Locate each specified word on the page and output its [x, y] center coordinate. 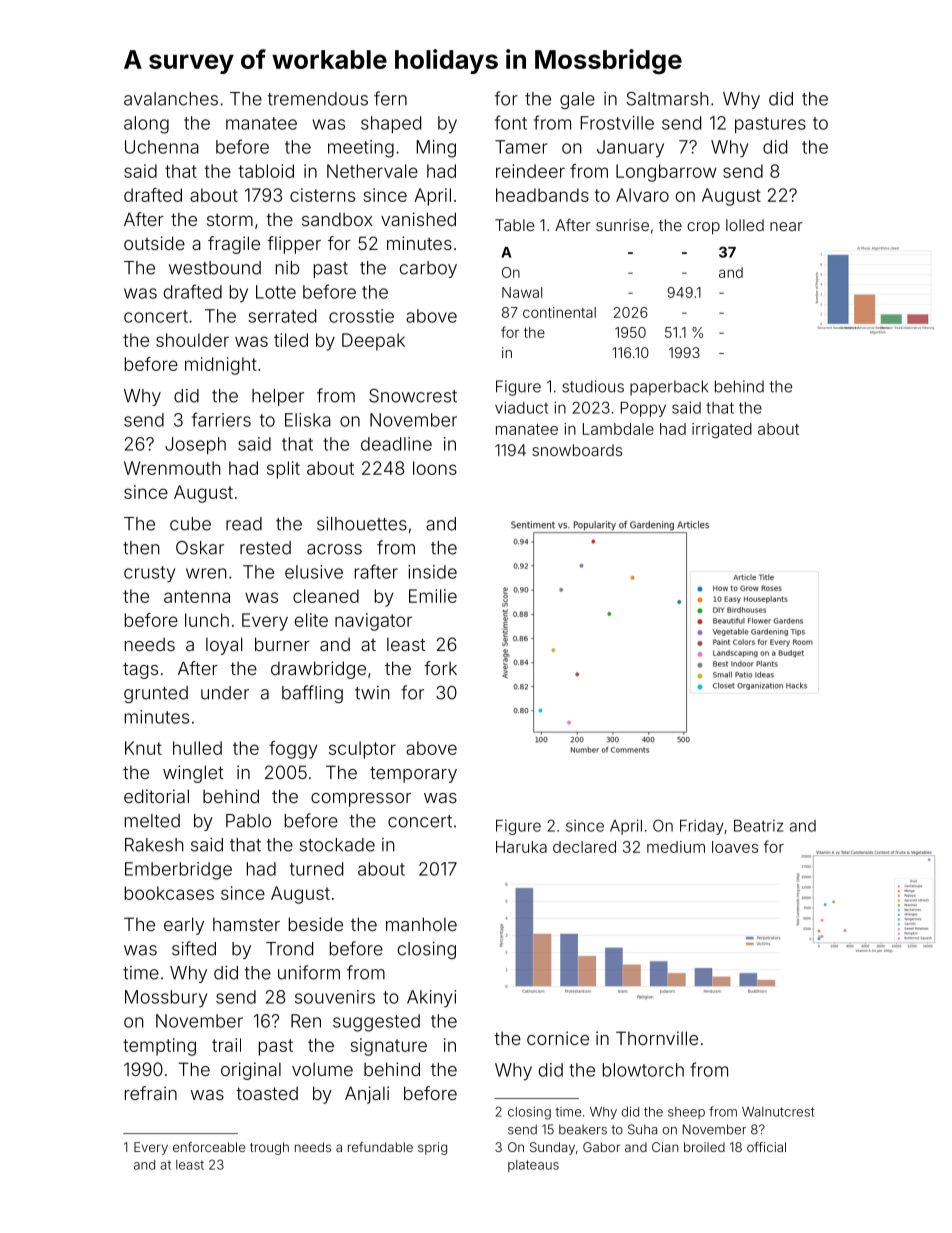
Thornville [657, 1038]
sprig [432, 1148]
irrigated [722, 430]
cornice [558, 1038]
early [184, 926]
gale [577, 100]
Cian [665, 1147]
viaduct [521, 407]
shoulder [192, 340]
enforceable [209, 1147]
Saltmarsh [667, 99]
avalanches [171, 99]
